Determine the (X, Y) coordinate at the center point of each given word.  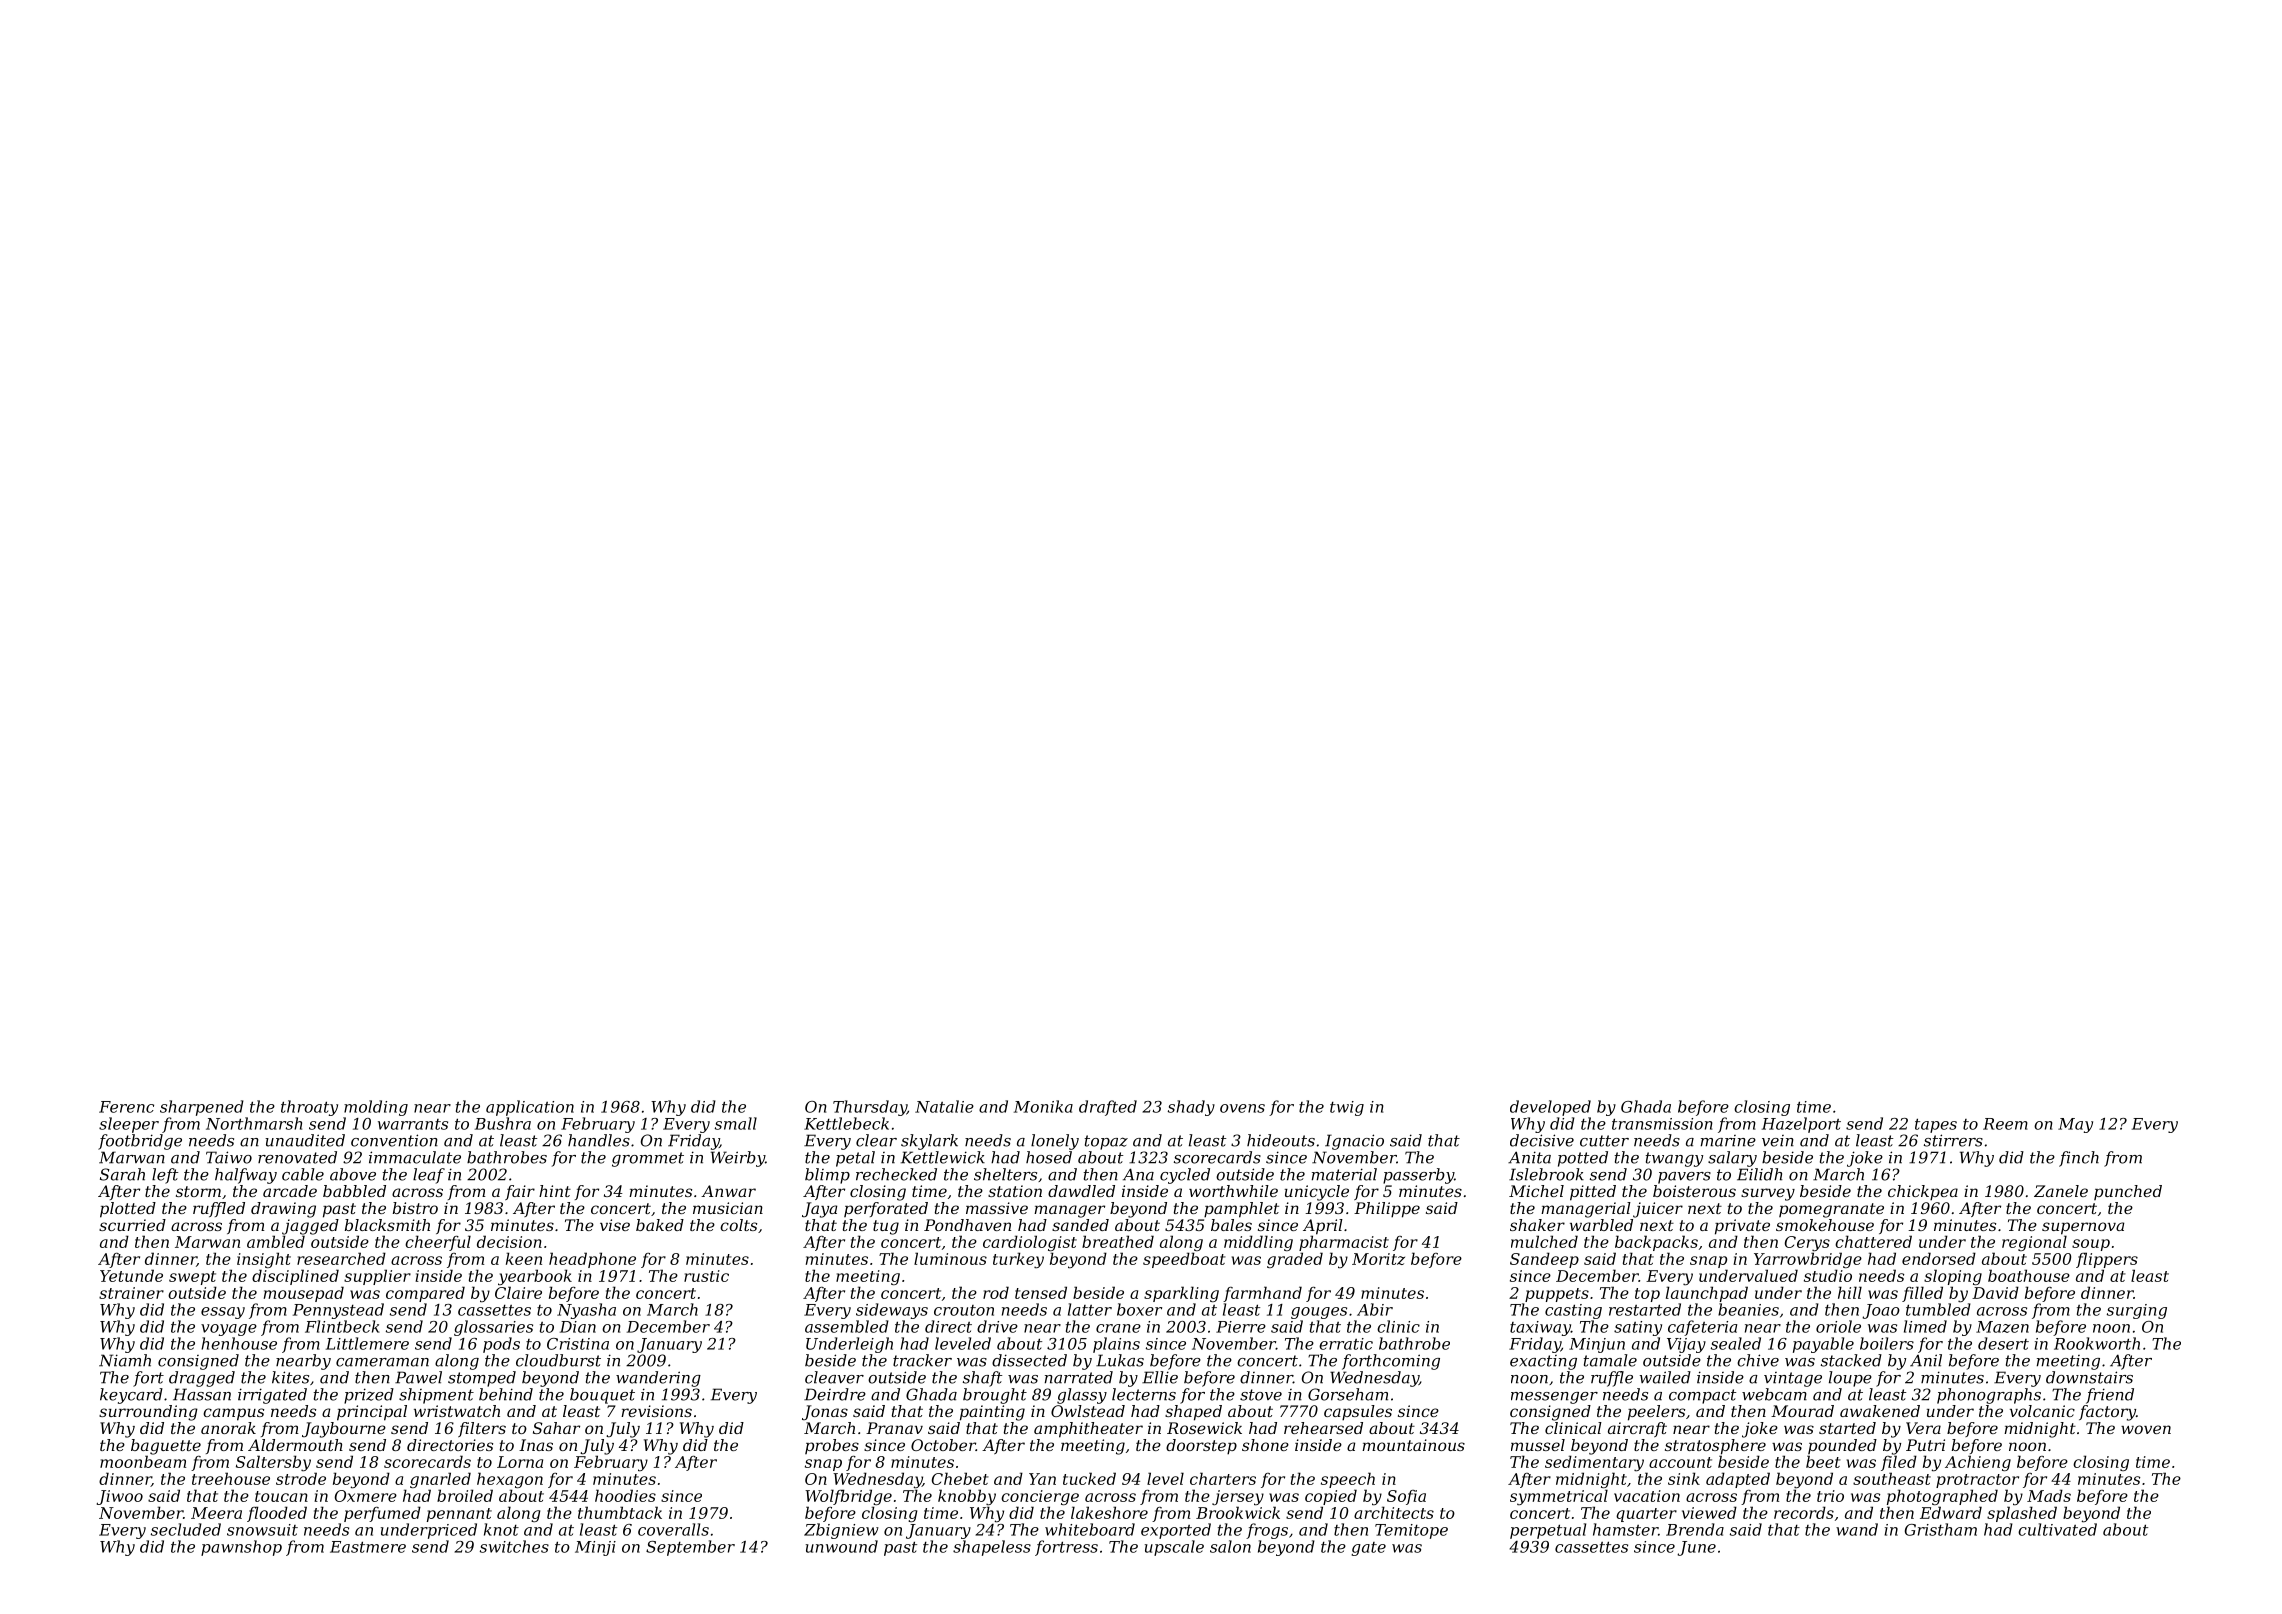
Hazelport (1801, 1125)
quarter (1646, 1515)
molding (376, 1108)
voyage (229, 1330)
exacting (1543, 1362)
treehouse (231, 1478)
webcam (1774, 1394)
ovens (1242, 1108)
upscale (1174, 1548)
